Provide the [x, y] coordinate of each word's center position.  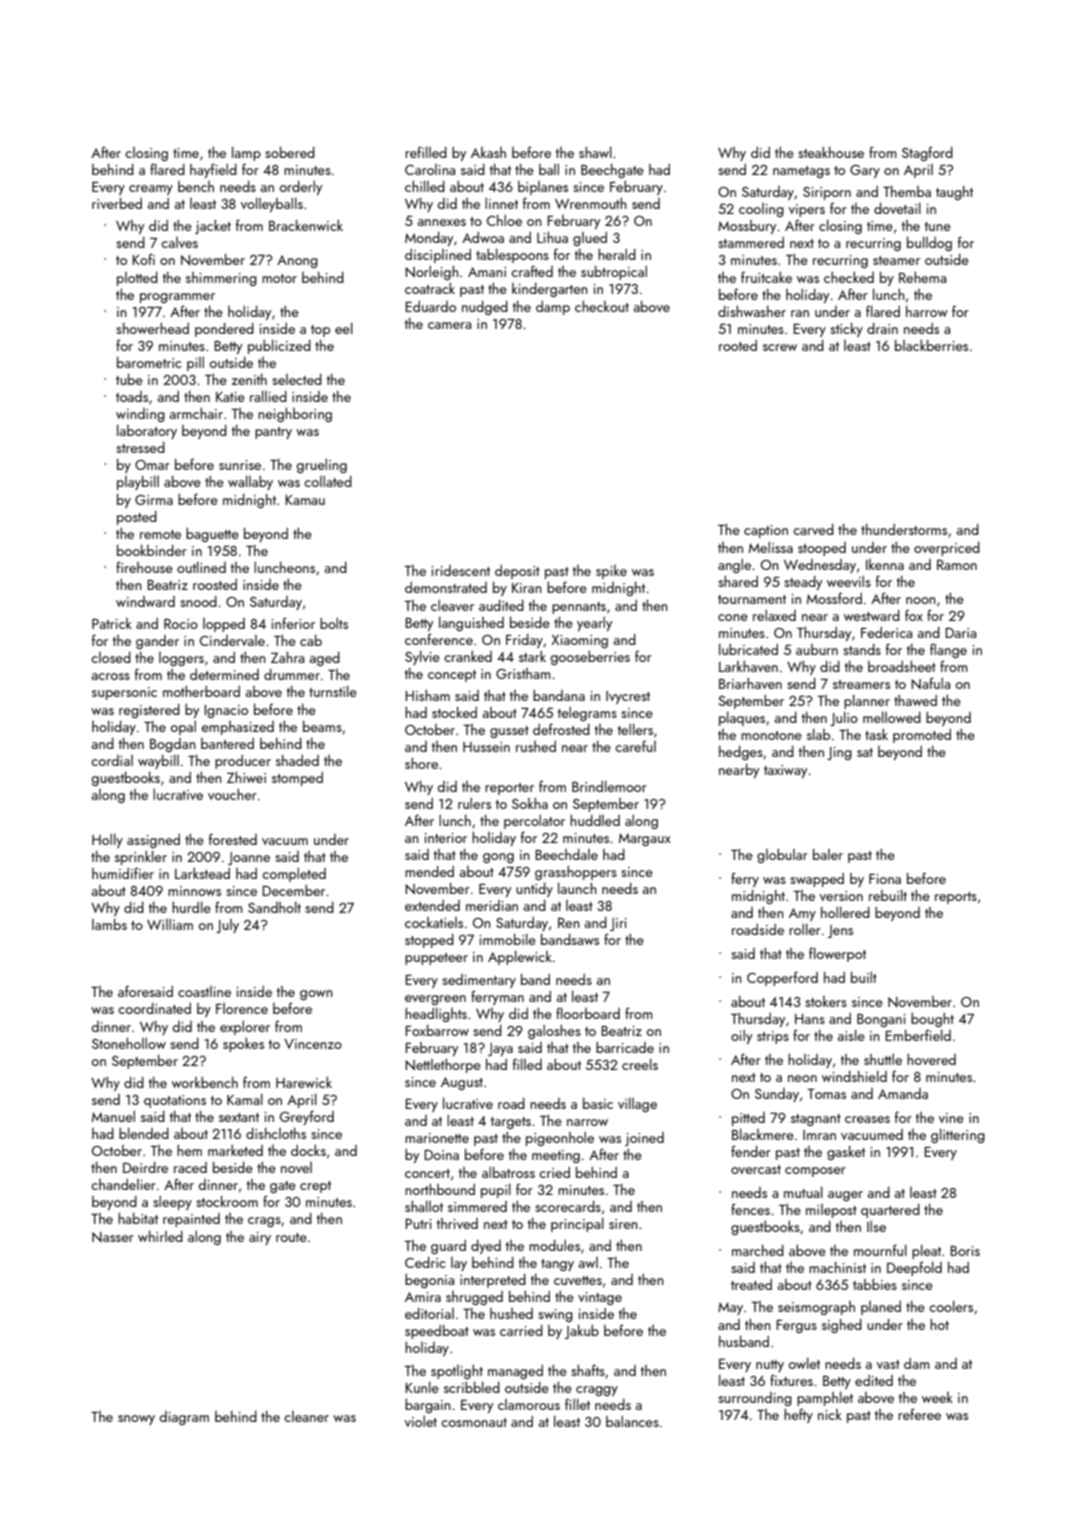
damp [553, 308]
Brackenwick [306, 225]
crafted [532, 271]
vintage [600, 1298]
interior [445, 838]
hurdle [191, 907]
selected [297, 379]
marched [758, 1250]
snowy [136, 1420]
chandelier [123, 1184]
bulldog [929, 243]
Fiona [885, 879]
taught [954, 193]
